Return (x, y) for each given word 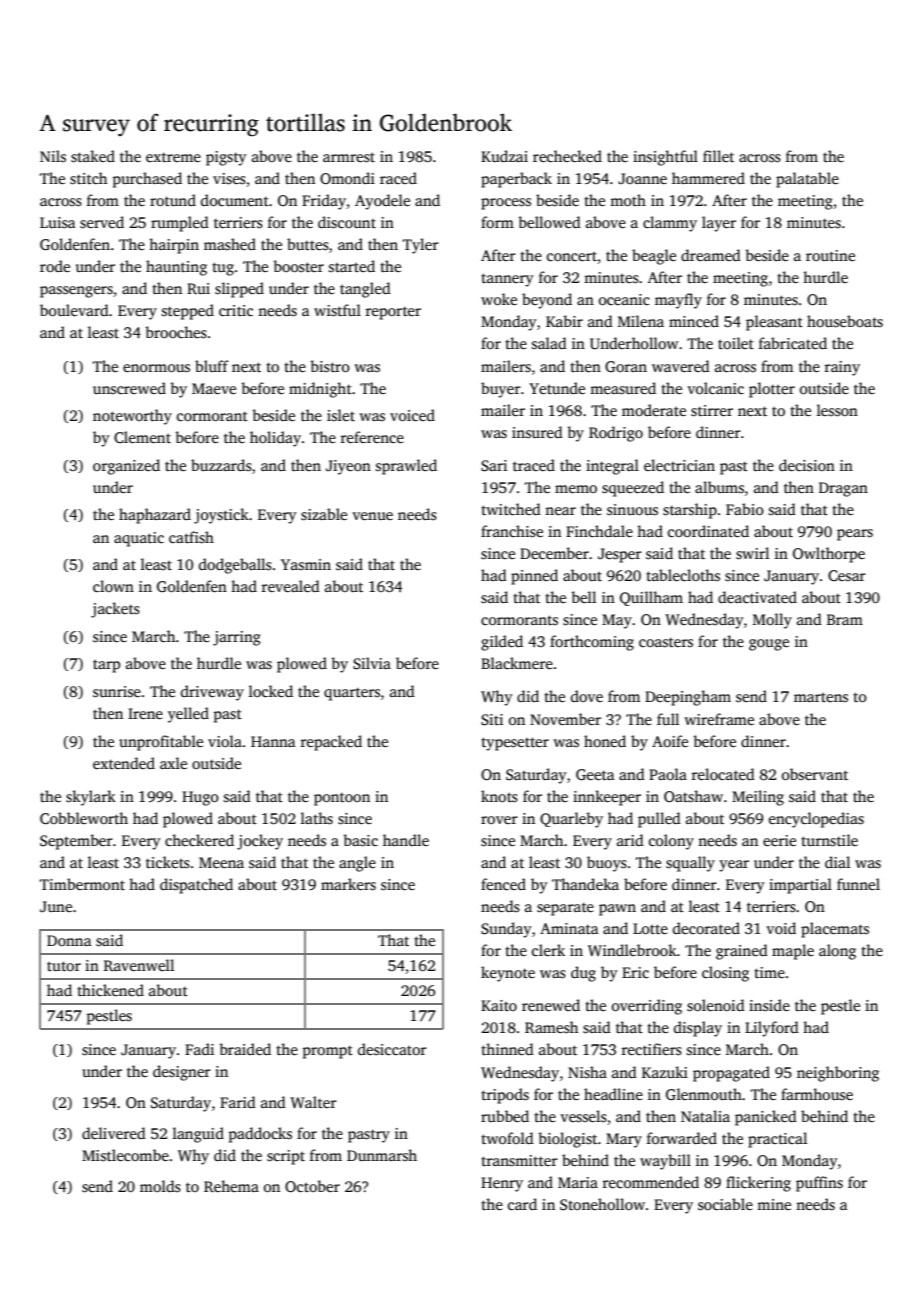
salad (549, 343)
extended (124, 763)
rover (499, 820)
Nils (53, 156)
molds (160, 1186)
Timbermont (82, 884)
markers (348, 884)
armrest (349, 157)
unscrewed (129, 388)
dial (837, 862)
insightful (665, 158)
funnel (858, 884)
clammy (670, 224)
